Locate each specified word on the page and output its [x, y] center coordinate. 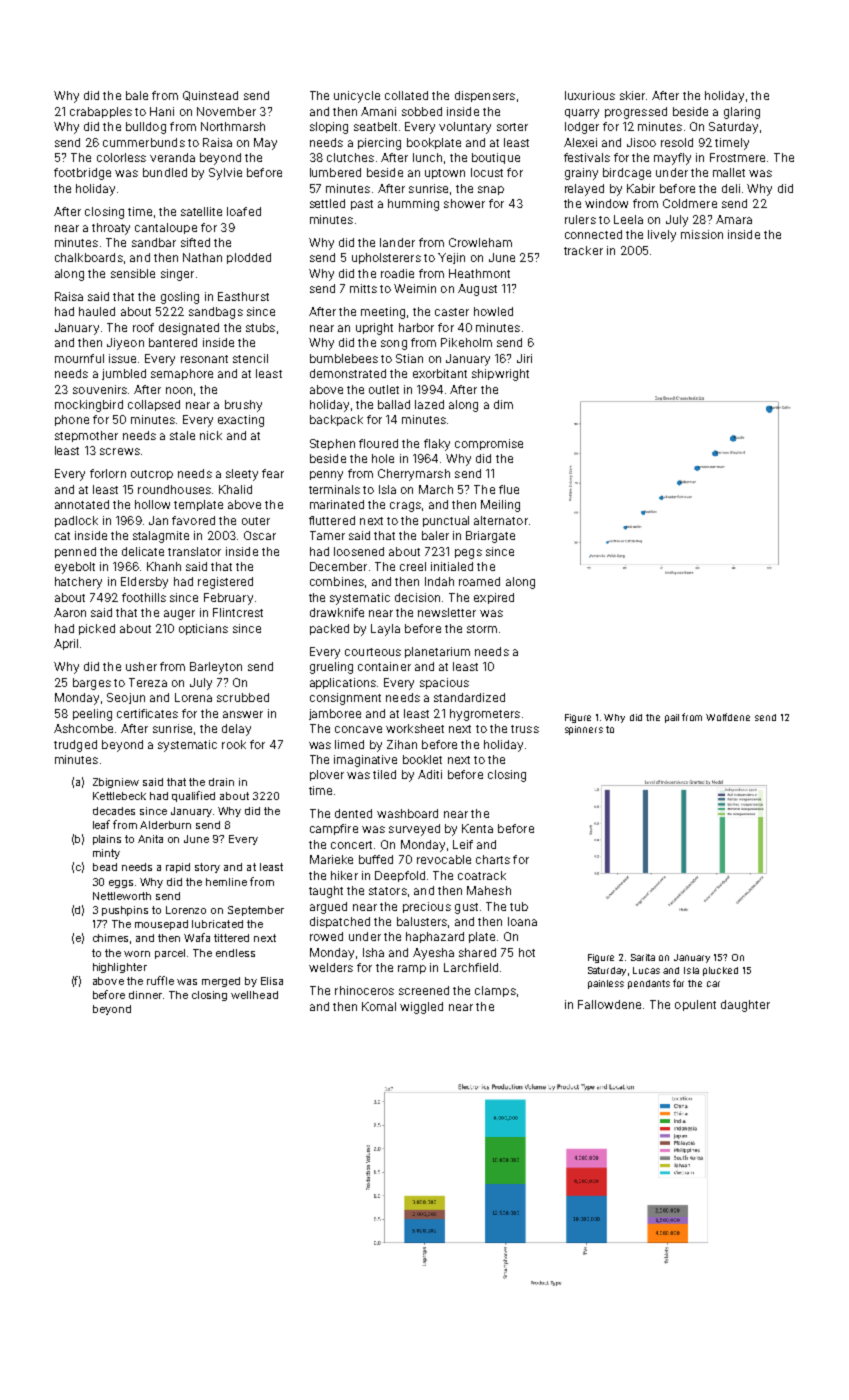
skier [632, 95]
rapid [178, 868]
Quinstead [210, 96]
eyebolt [75, 568]
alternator [501, 520]
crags [405, 507]
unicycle [357, 97]
